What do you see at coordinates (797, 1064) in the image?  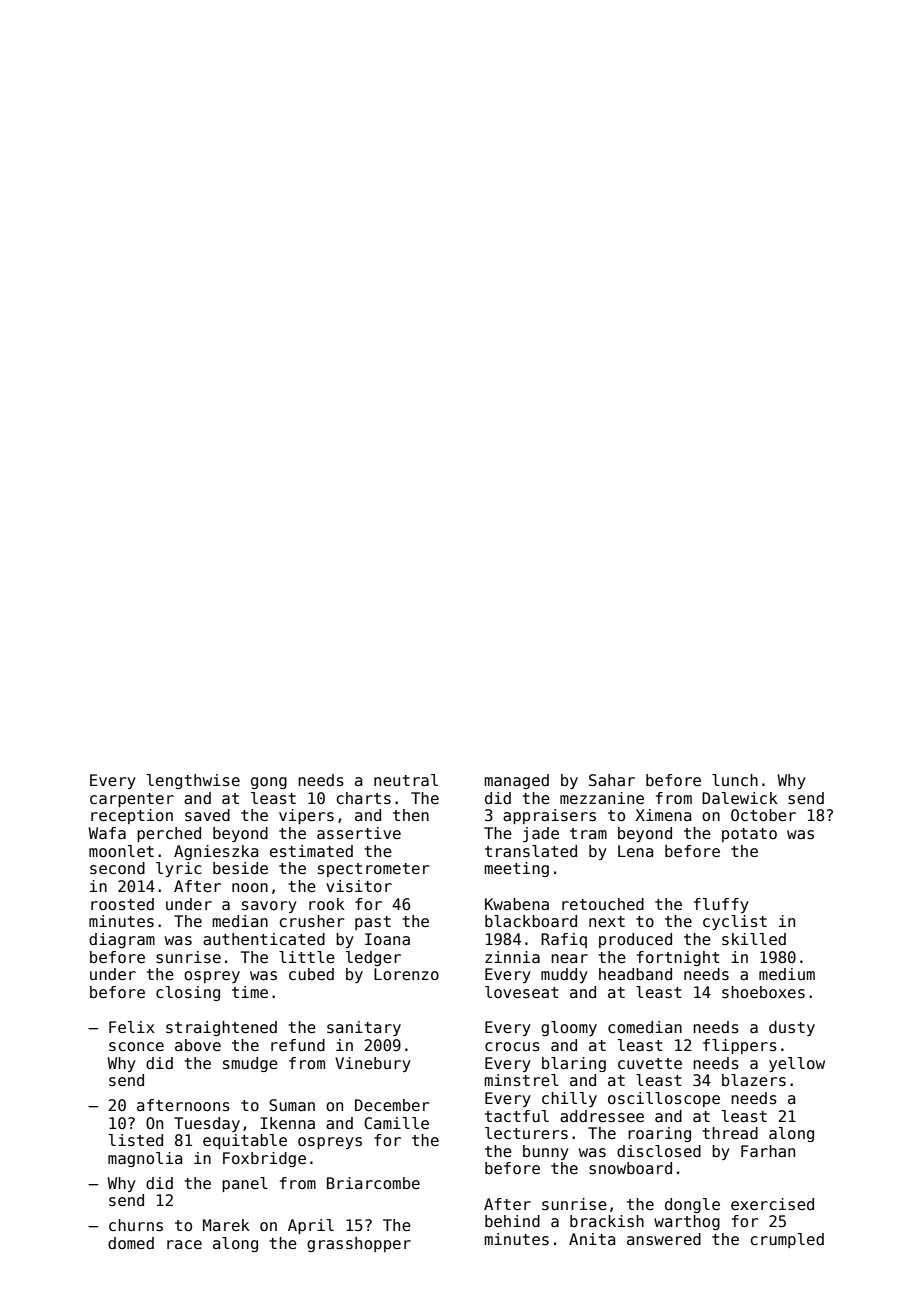 I see `yellow` at bounding box center [797, 1064].
